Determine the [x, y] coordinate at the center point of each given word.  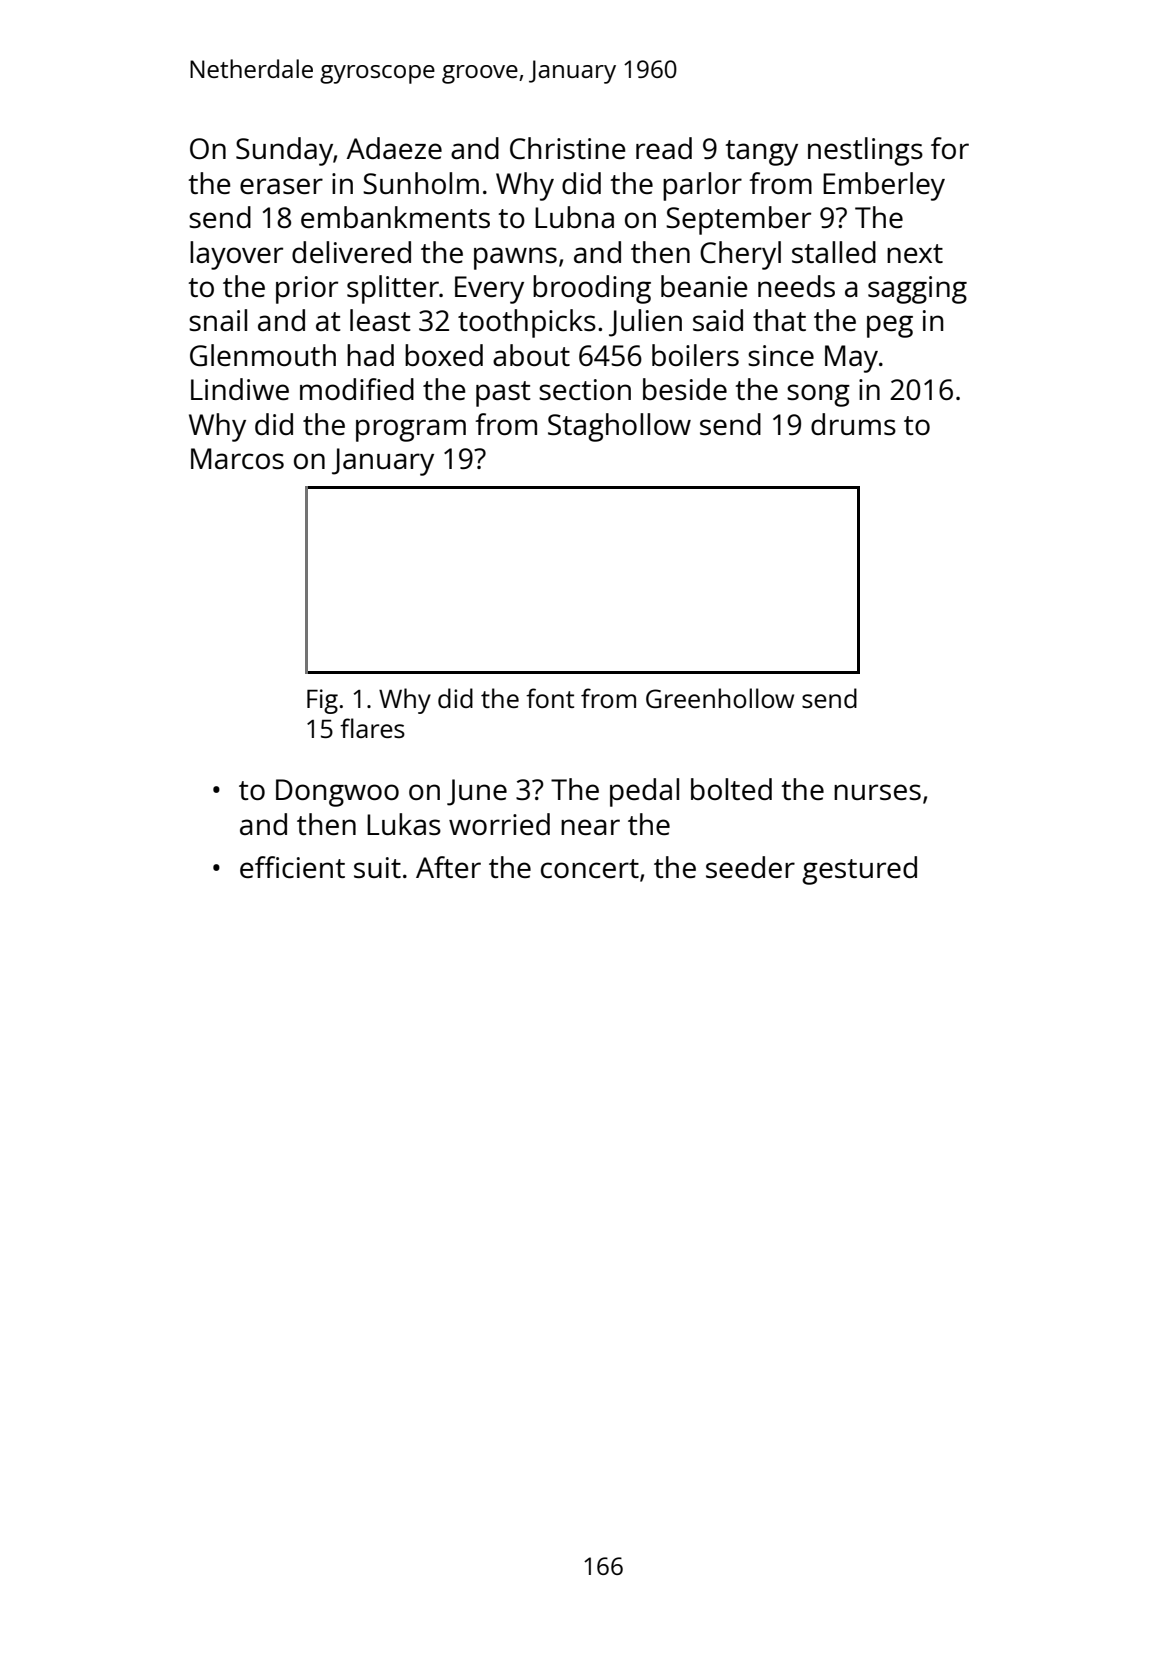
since [781, 355]
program [411, 430]
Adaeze [394, 148]
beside [685, 389]
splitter [393, 289]
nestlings [865, 151]
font [550, 698]
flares [372, 728]
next [915, 253]
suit [377, 867]
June [477, 792]
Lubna [574, 217]
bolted [731, 789]
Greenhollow [720, 698]
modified [357, 389]
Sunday [284, 151]
